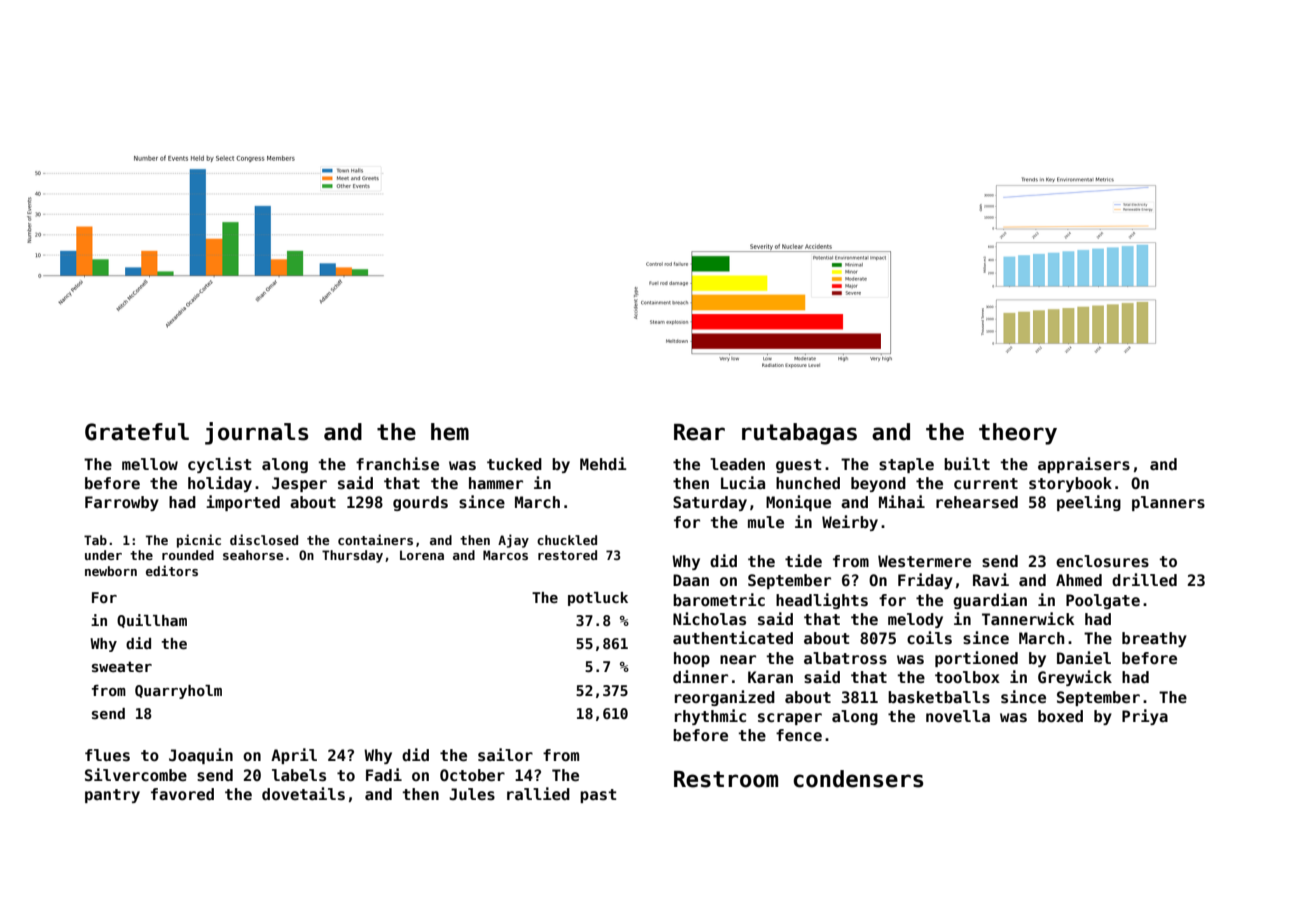 The image size is (1308, 924). What do you see at coordinates (598, 599) in the screenshot?
I see `potluck` at bounding box center [598, 599].
